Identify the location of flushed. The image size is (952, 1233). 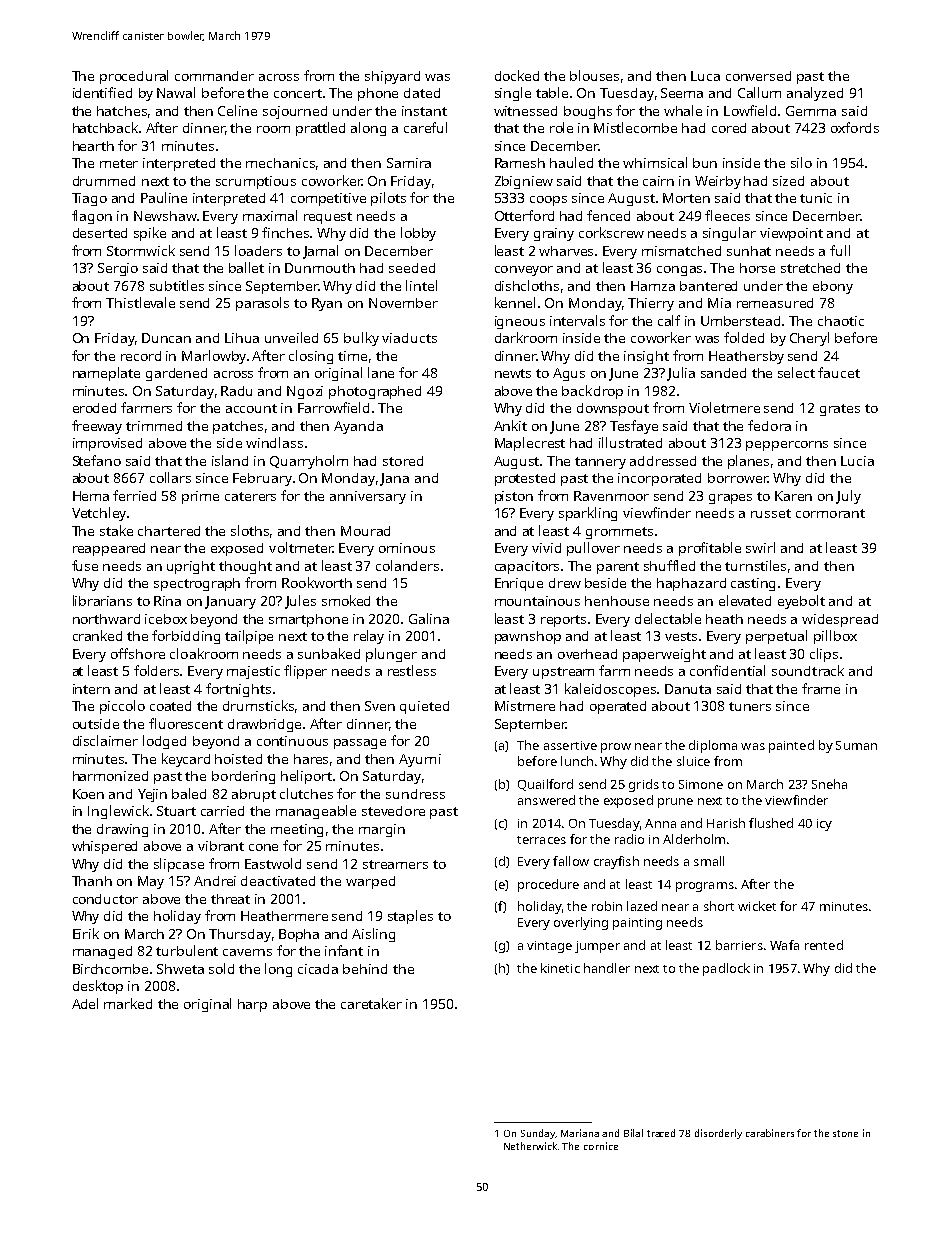
(771, 823).
